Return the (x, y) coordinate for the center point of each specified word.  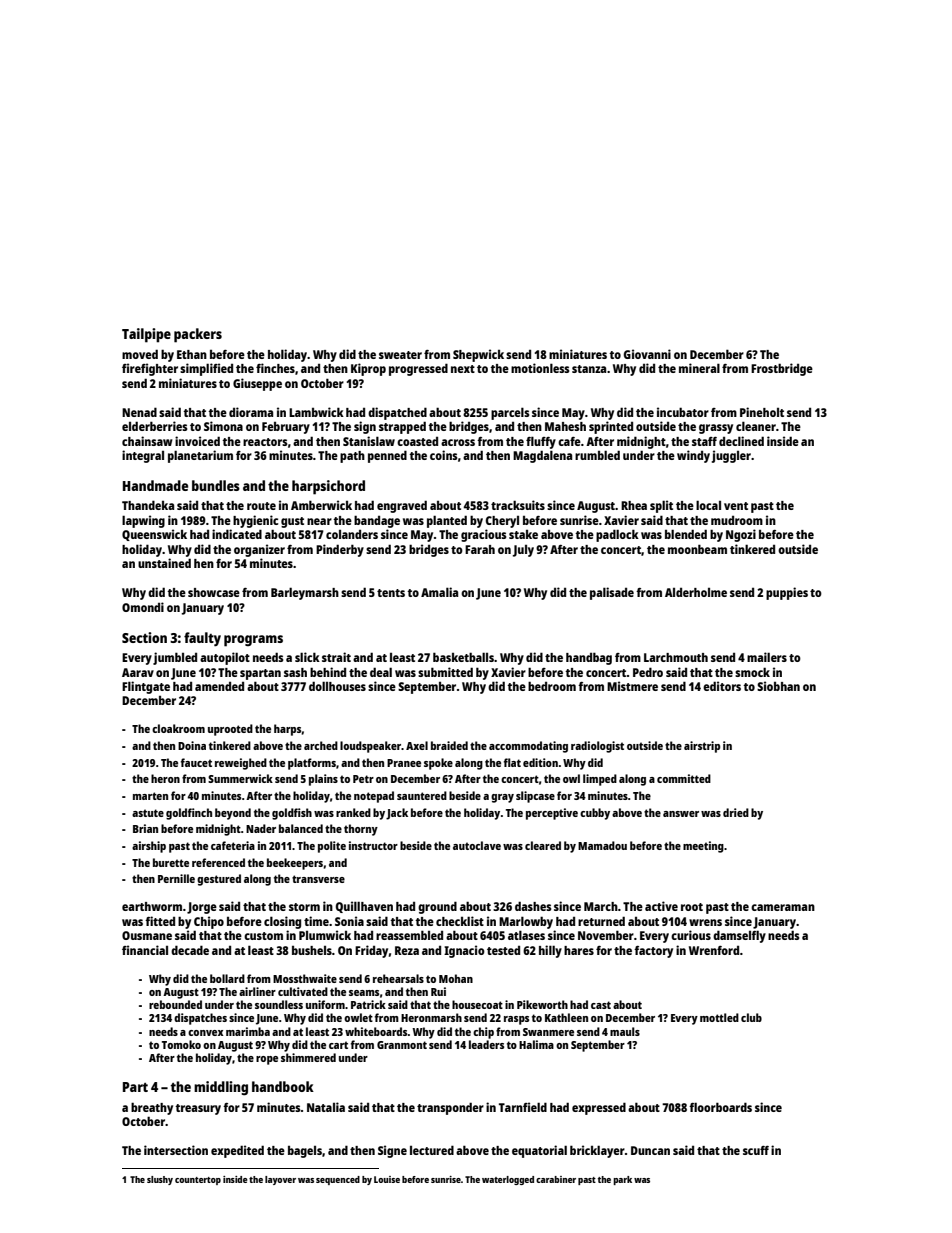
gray (502, 798)
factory (653, 952)
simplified (206, 369)
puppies (787, 593)
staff (704, 441)
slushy (160, 1180)
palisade (612, 593)
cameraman (783, 907)
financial (145, 950)
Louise (387, 1179)
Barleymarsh (305, 593)
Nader (261, 828)
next (463, 369)
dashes (533, 906)
